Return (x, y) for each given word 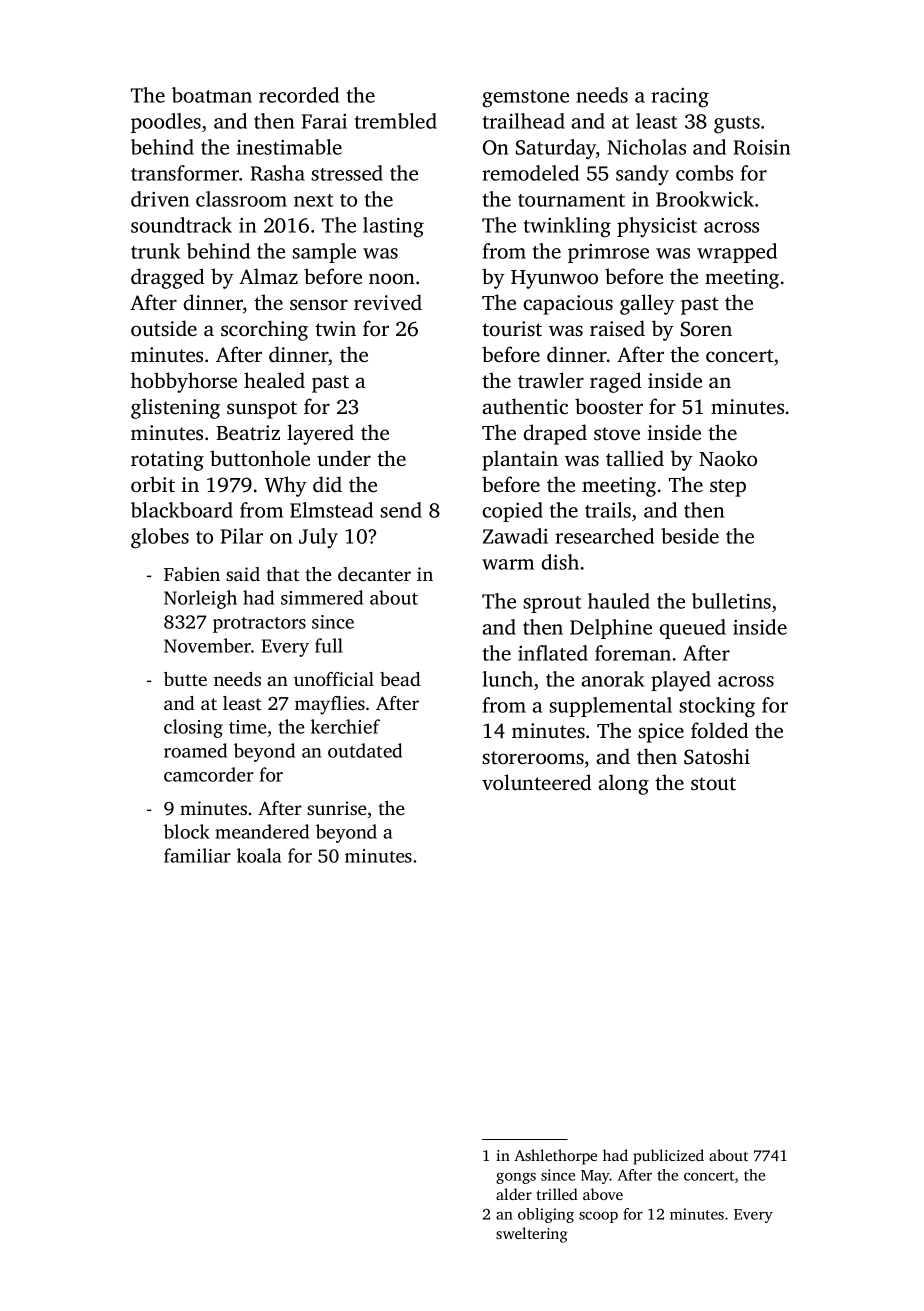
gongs (516, 1178)
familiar (197, 855)
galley (647, 304)
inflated (553, 653)
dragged (167, 278)
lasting (393, 227)
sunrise (337, 808)
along (623, 784)
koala (259, 855)
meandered (262, 831)
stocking (717, 707)
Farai (324, 121)
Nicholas (646, 147)
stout (713, 783)
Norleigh (200, 599)
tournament (571, 200)
